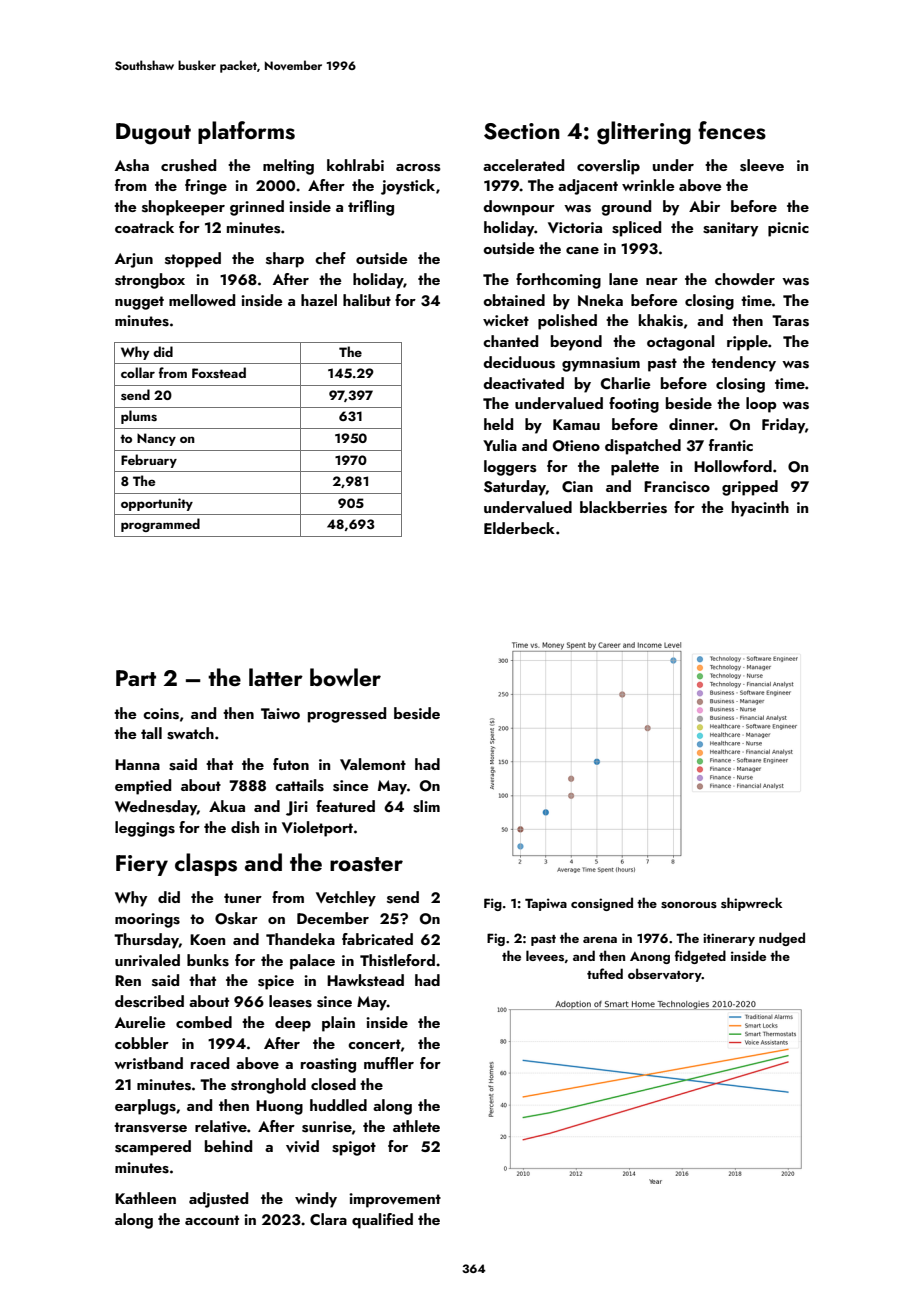 Image resolution: width=924 pixels, height=1308 pixels. What do you see at coordinates (546, 904) in the document?
I see `Tapiwa` at bounding box center [546, 904].
